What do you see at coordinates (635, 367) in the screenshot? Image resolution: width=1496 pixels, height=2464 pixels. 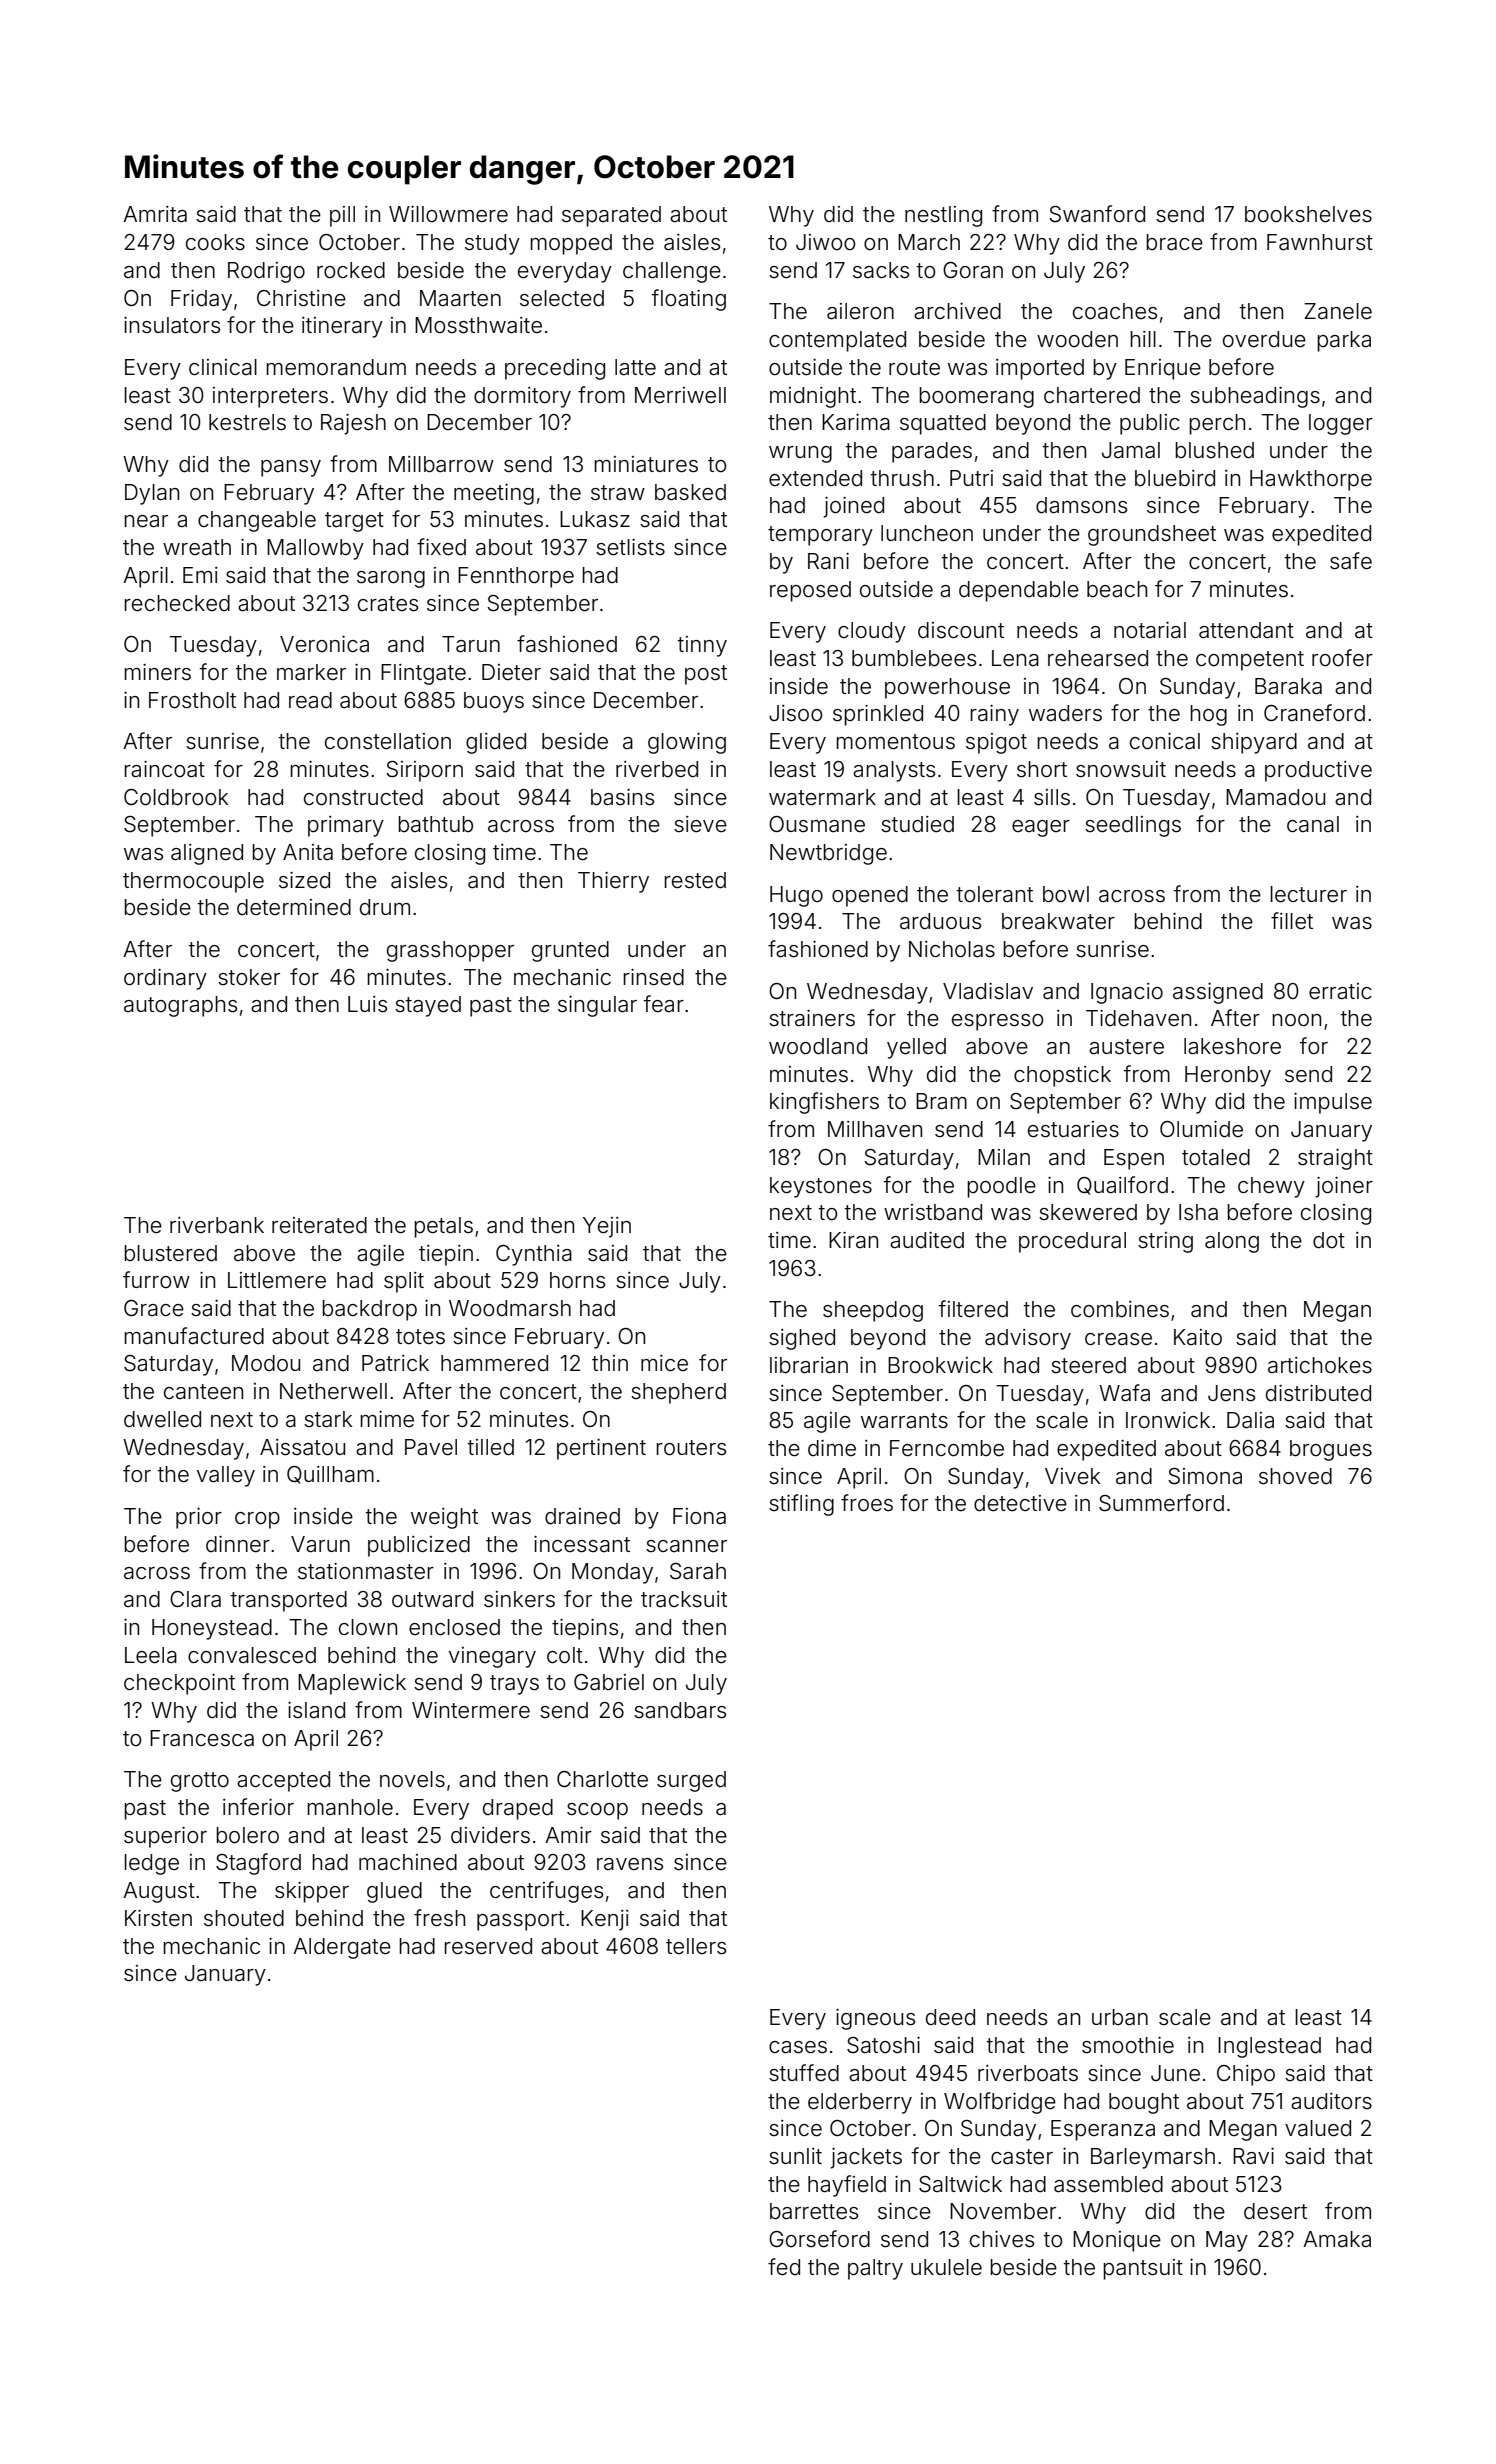 I see `latte` at bounding box center [635, 367].
